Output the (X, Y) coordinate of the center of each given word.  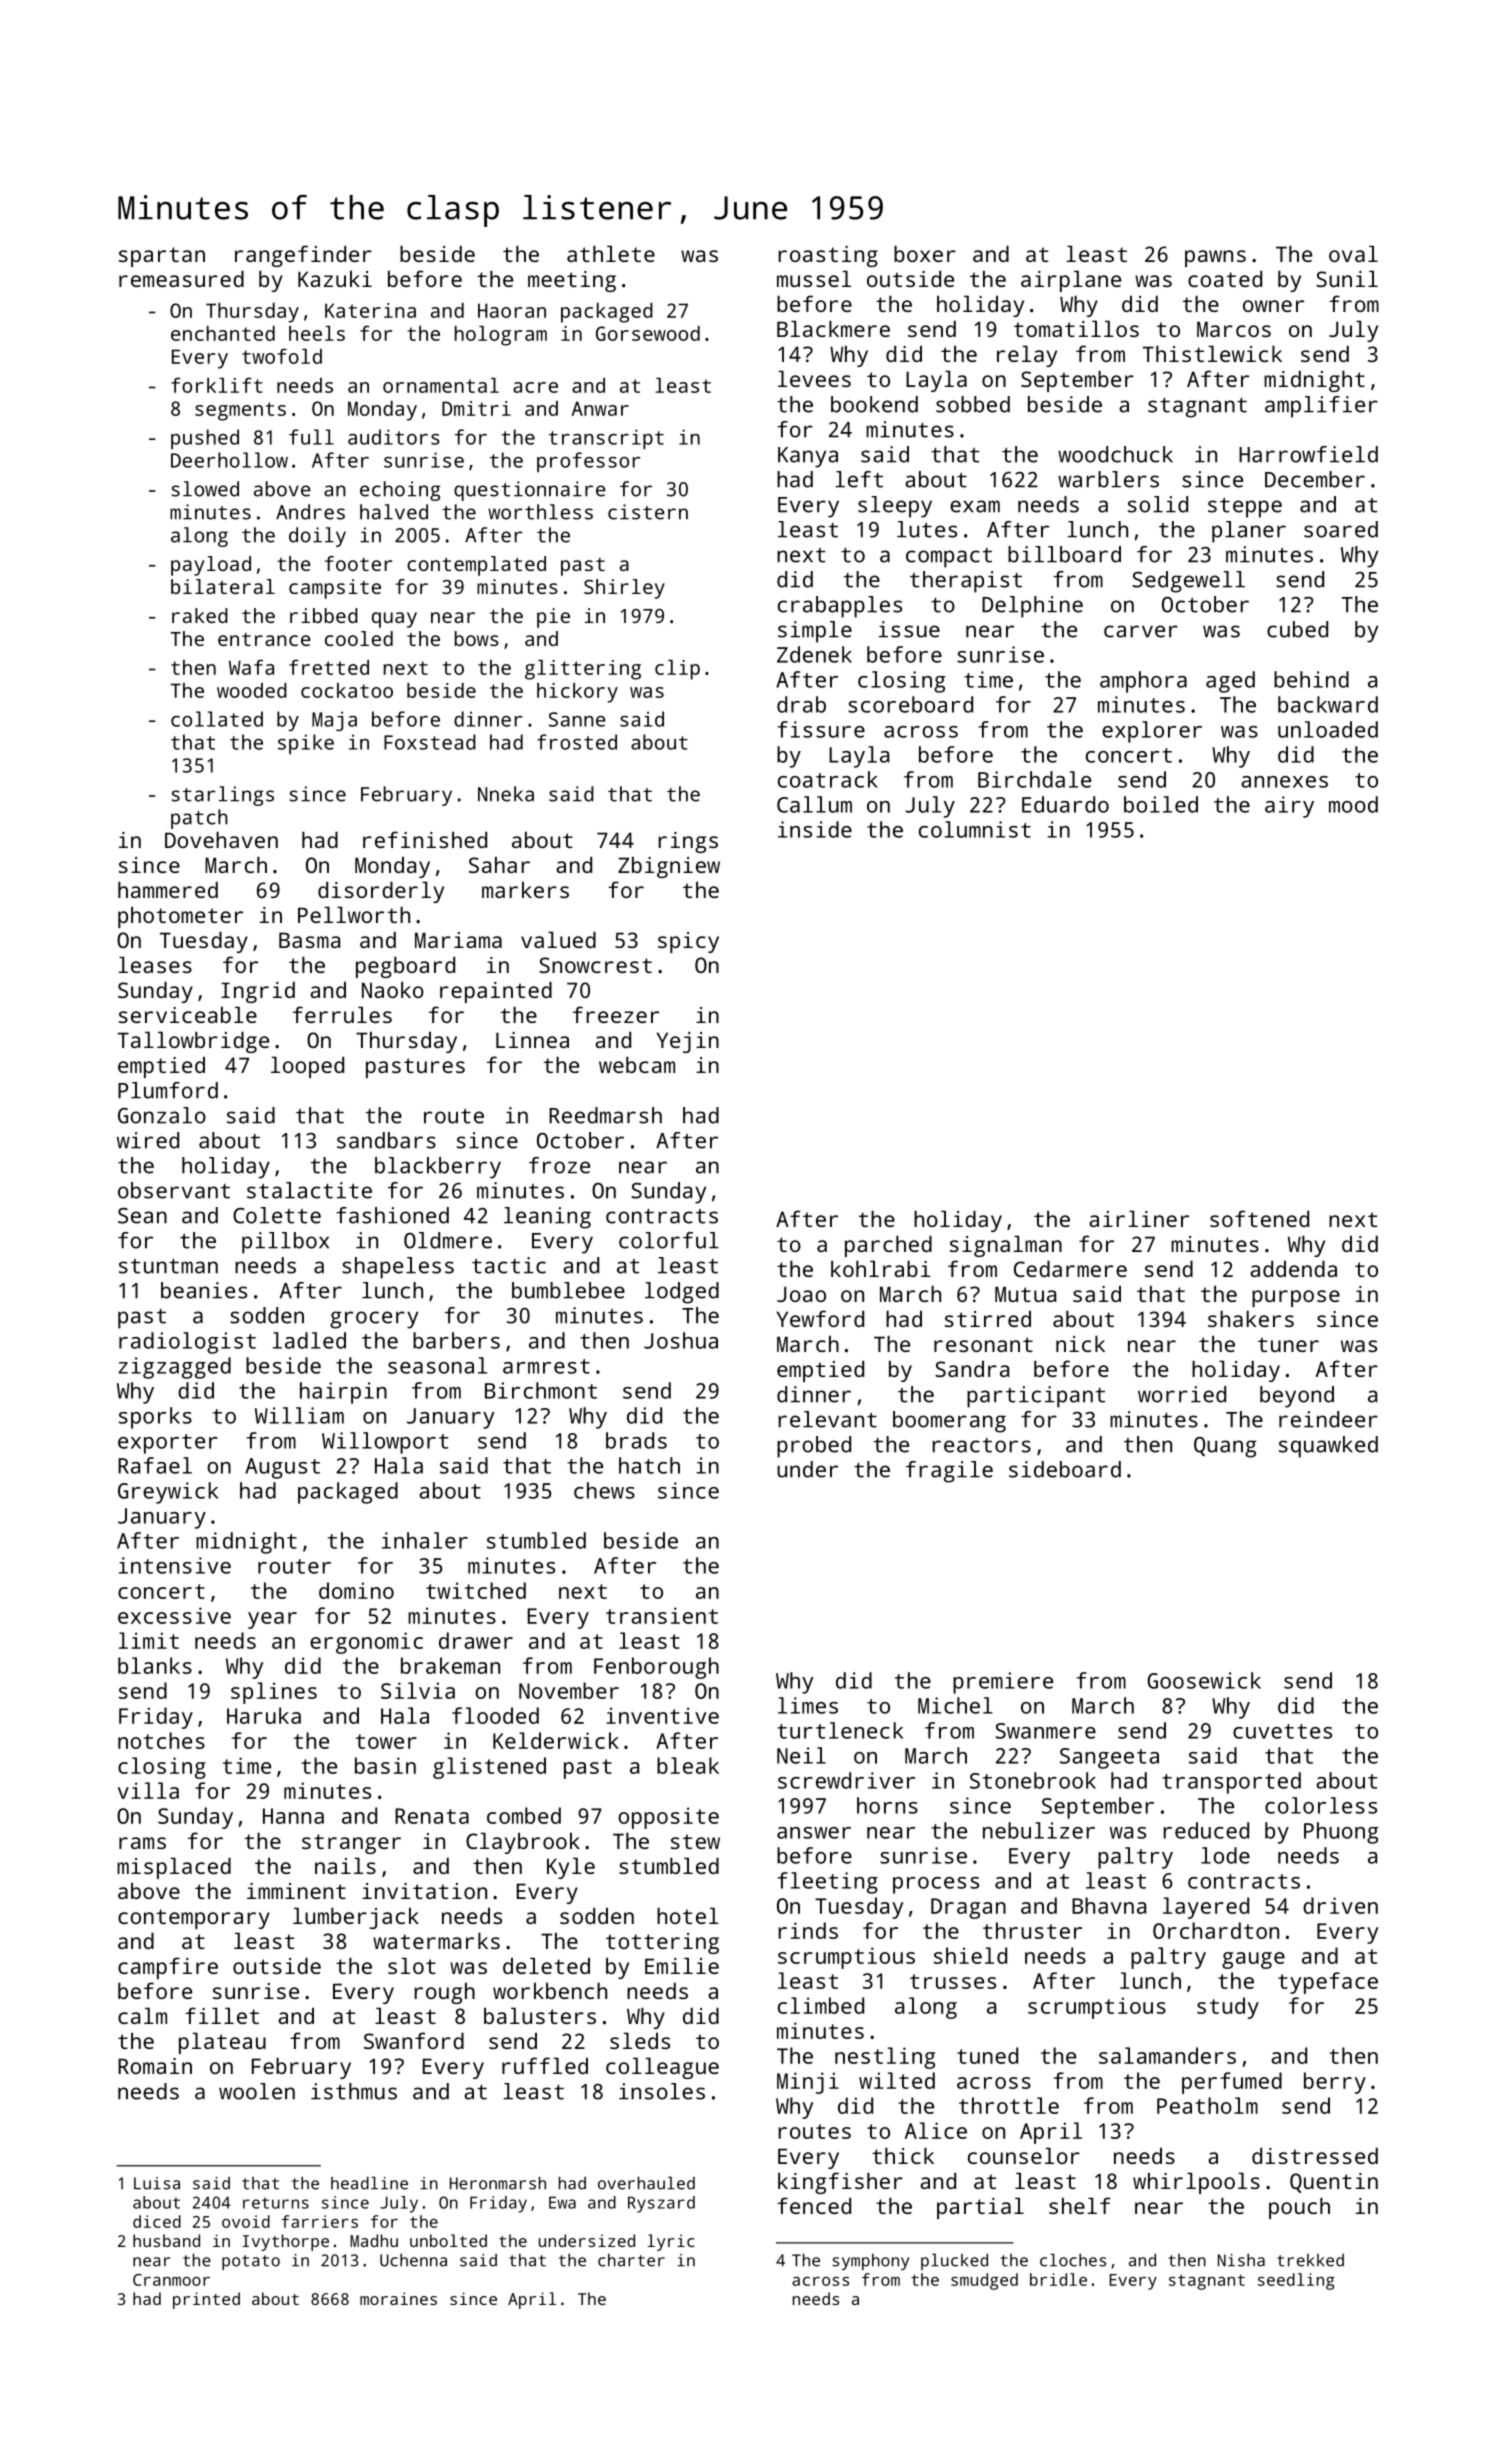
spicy (688, 942)
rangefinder (303, 256)
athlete (611, 253)
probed (814, 1447)
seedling (1296, 2281)
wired (148, 1140)
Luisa (157, 2183)
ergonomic (366, 1643)
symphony (870, 2261)
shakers (1251, 1318)
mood (1353, 804)
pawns (1215, 258)
